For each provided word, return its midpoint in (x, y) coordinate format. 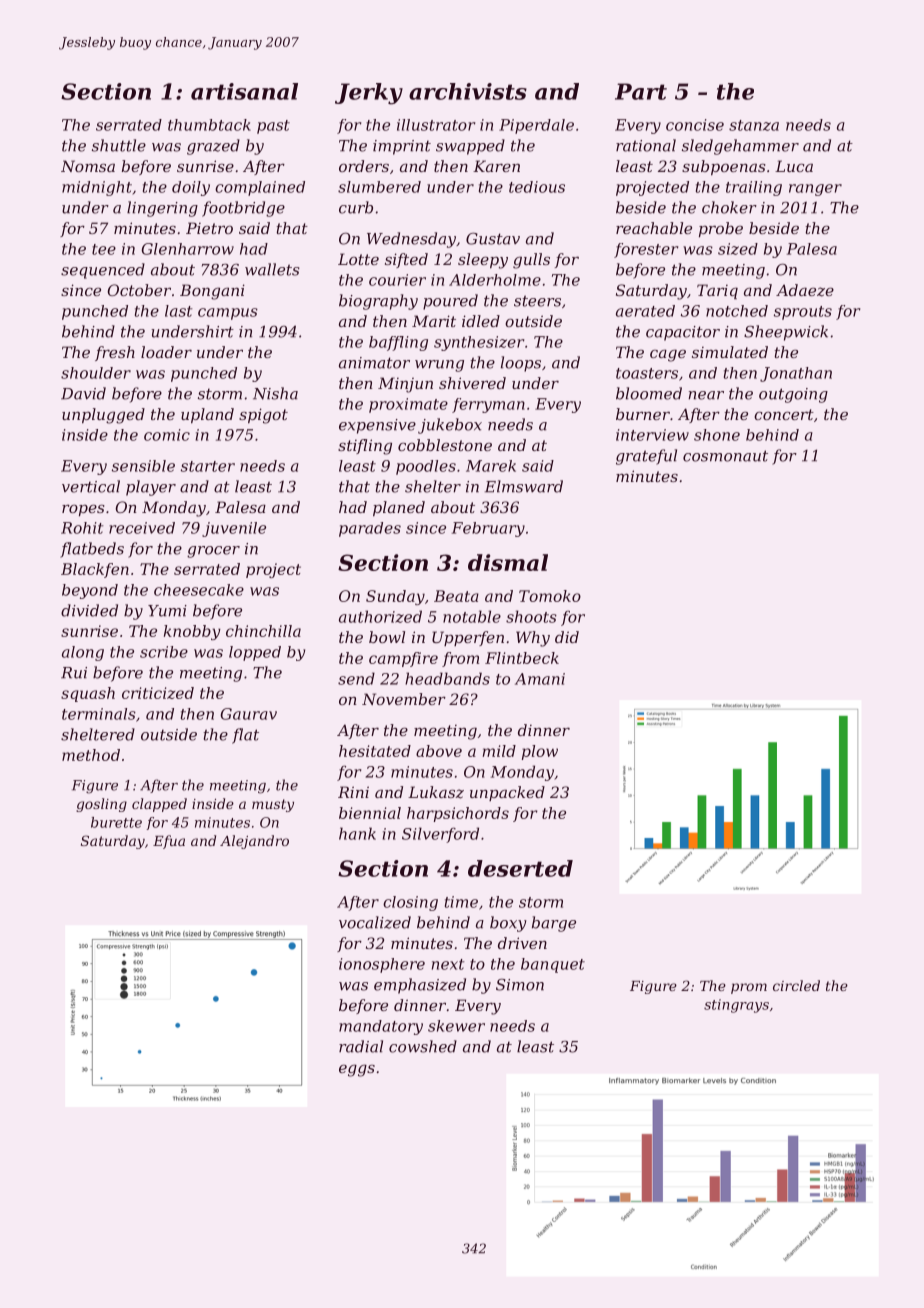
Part (641, 91)
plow (540, 752)
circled (796, 985)
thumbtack (209, 125)
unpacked (507, 793)
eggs (357, 1070)
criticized (158, 693)
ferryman (488, 405)
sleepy (483, 261)
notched (737, 311)
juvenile (234, 529)
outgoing (793, 395)
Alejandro (254, 842)
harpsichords (458, 814)
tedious (537, 187)
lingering (162, 209)
